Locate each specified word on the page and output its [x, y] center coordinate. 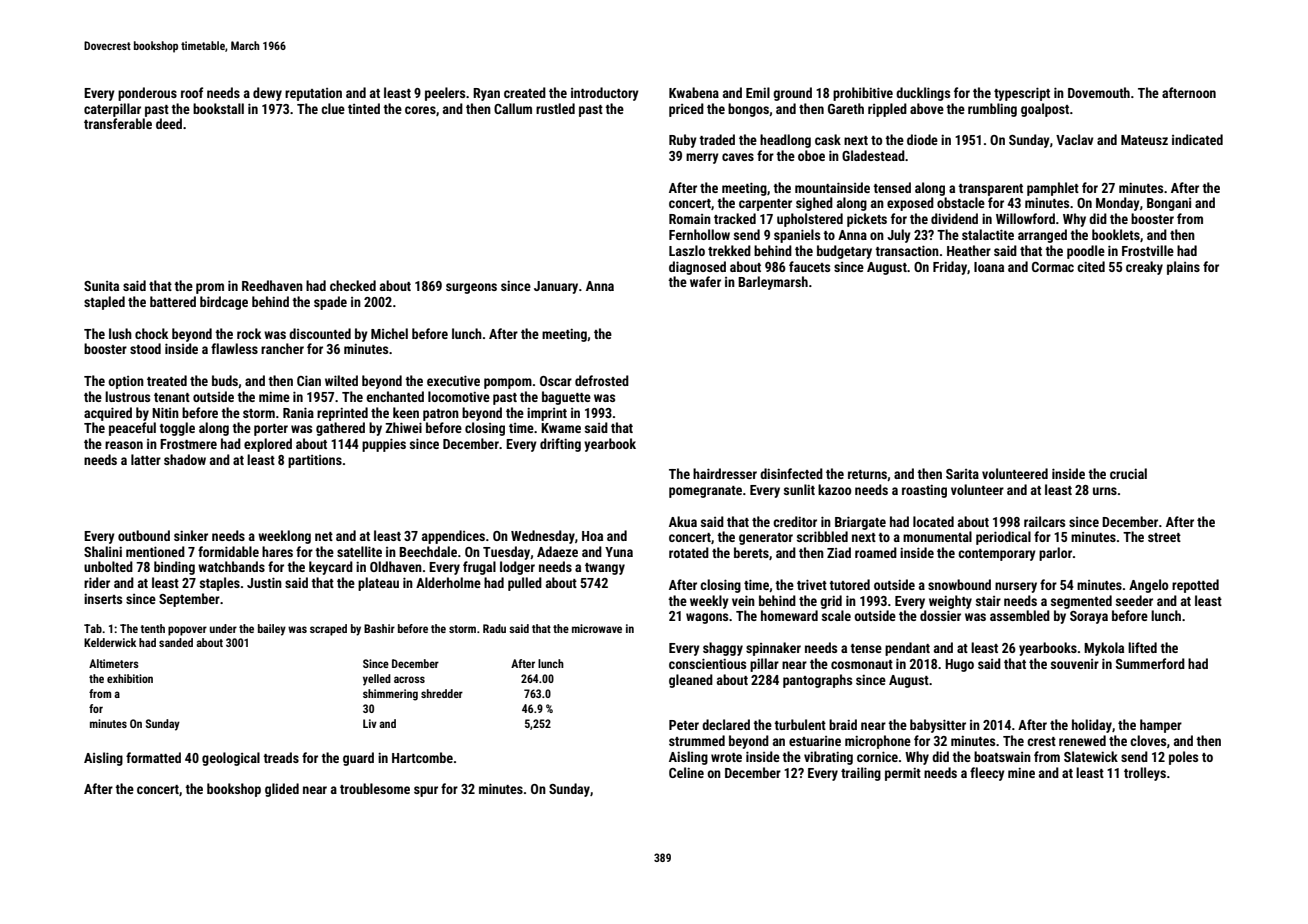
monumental [937, 536]
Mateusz [1144, 140]
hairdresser [725, 473]
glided [282, 790]
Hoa [592, 536]
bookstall [218, 108]
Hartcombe [422, 757]
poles [1183, 758]
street [1164, 537]
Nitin [165, 412]
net [324, 536]
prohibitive [863, 94]
